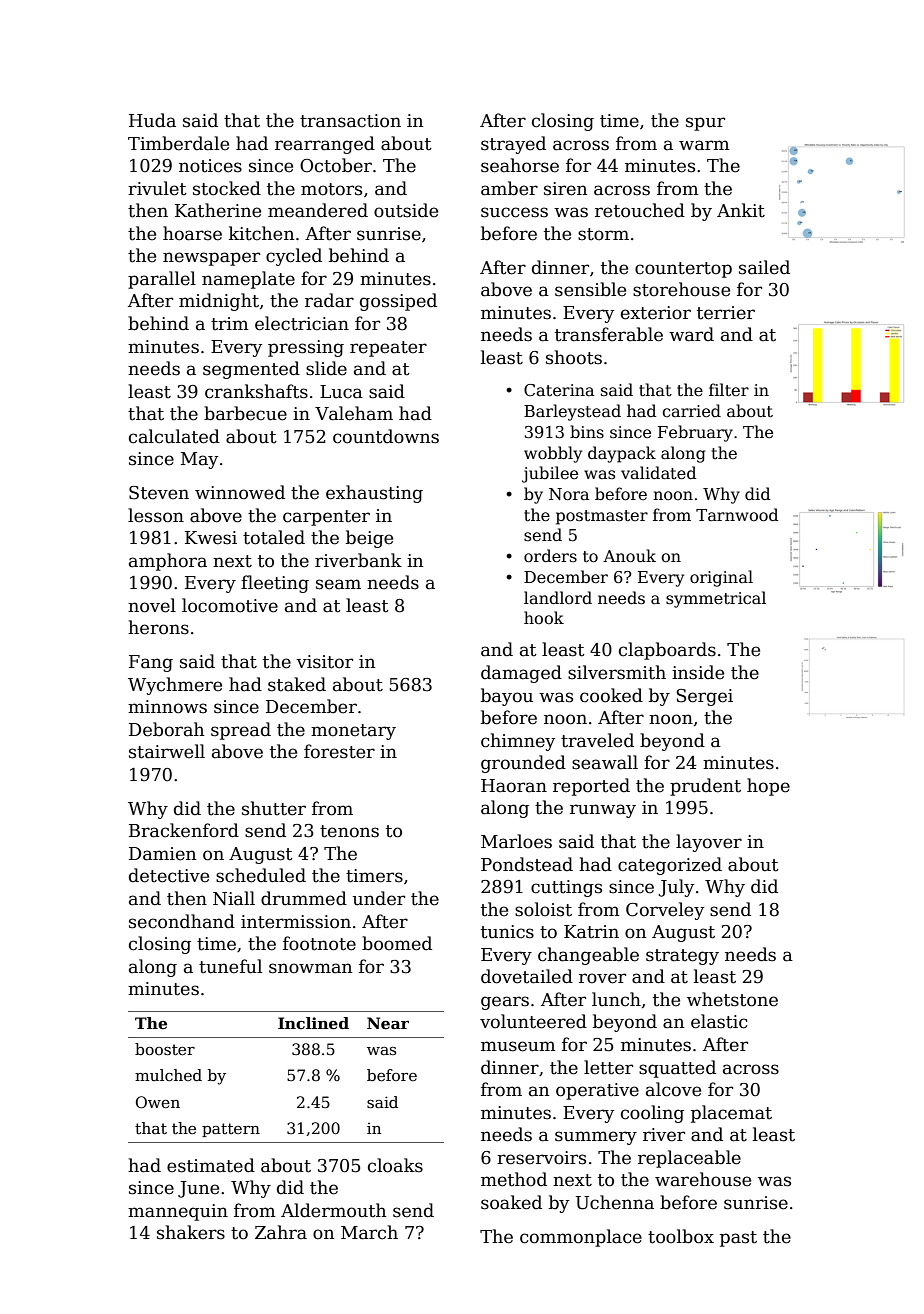  I want to click on spur, so click(705, 124).
